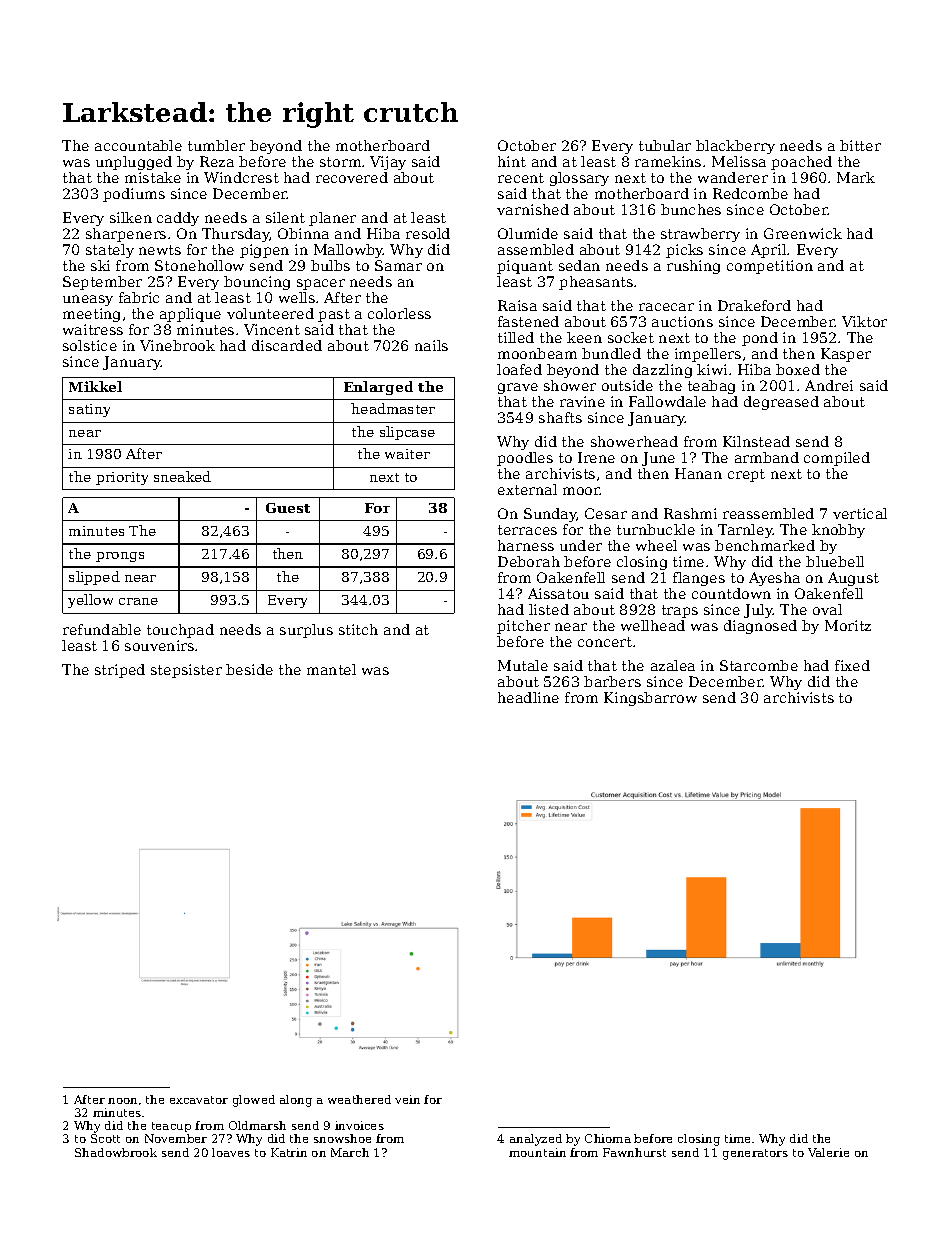 This image has width=952, height=1233. What do you see at coordinates (407, 454) in the image?
I see `waiter` at bounding box center [407, 454].
